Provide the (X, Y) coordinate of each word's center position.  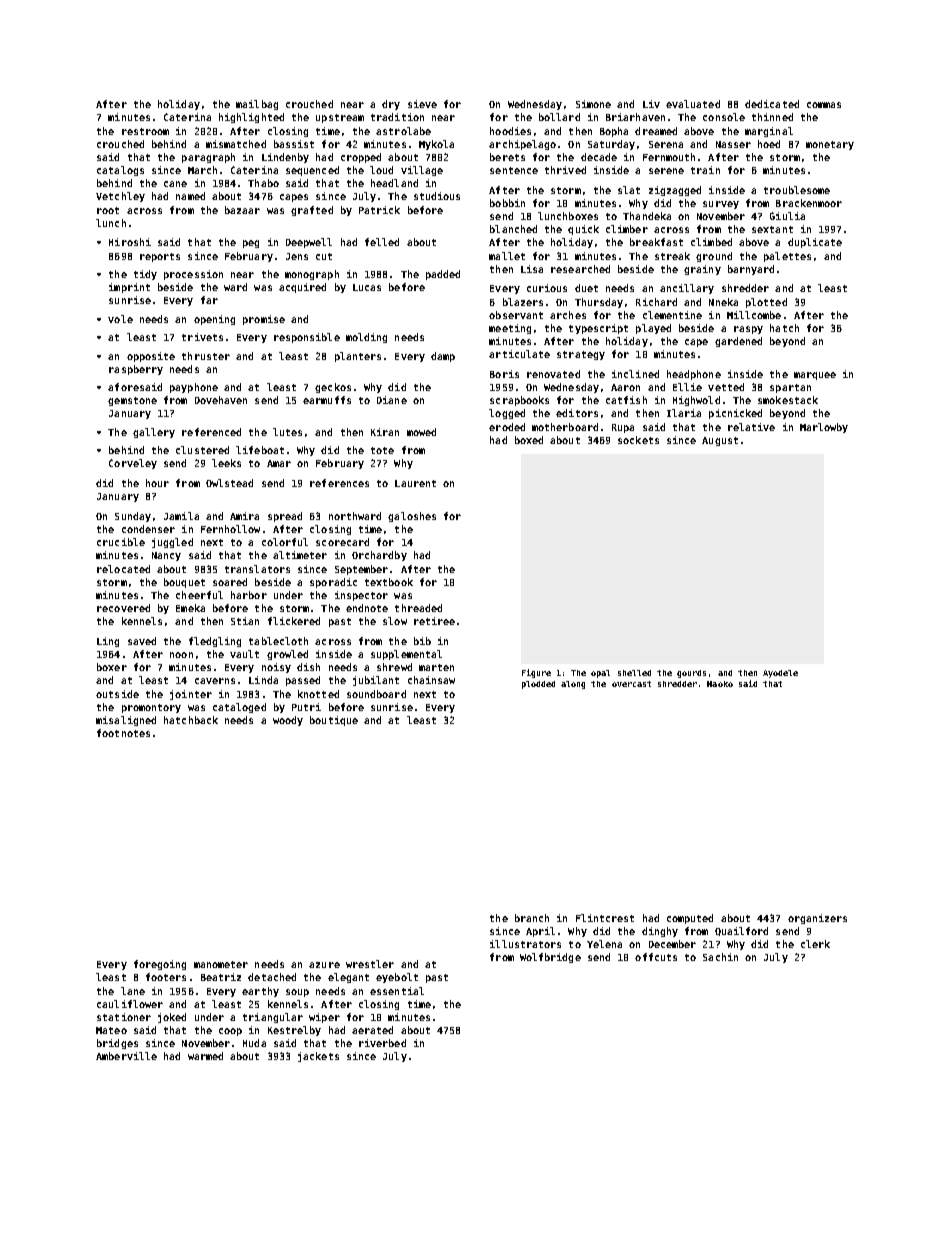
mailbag (257, 105)
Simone (593, 104)
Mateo (111, 1030)
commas (824, 105)
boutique (334, 721)
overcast (631, 684)
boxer (112, 667)
